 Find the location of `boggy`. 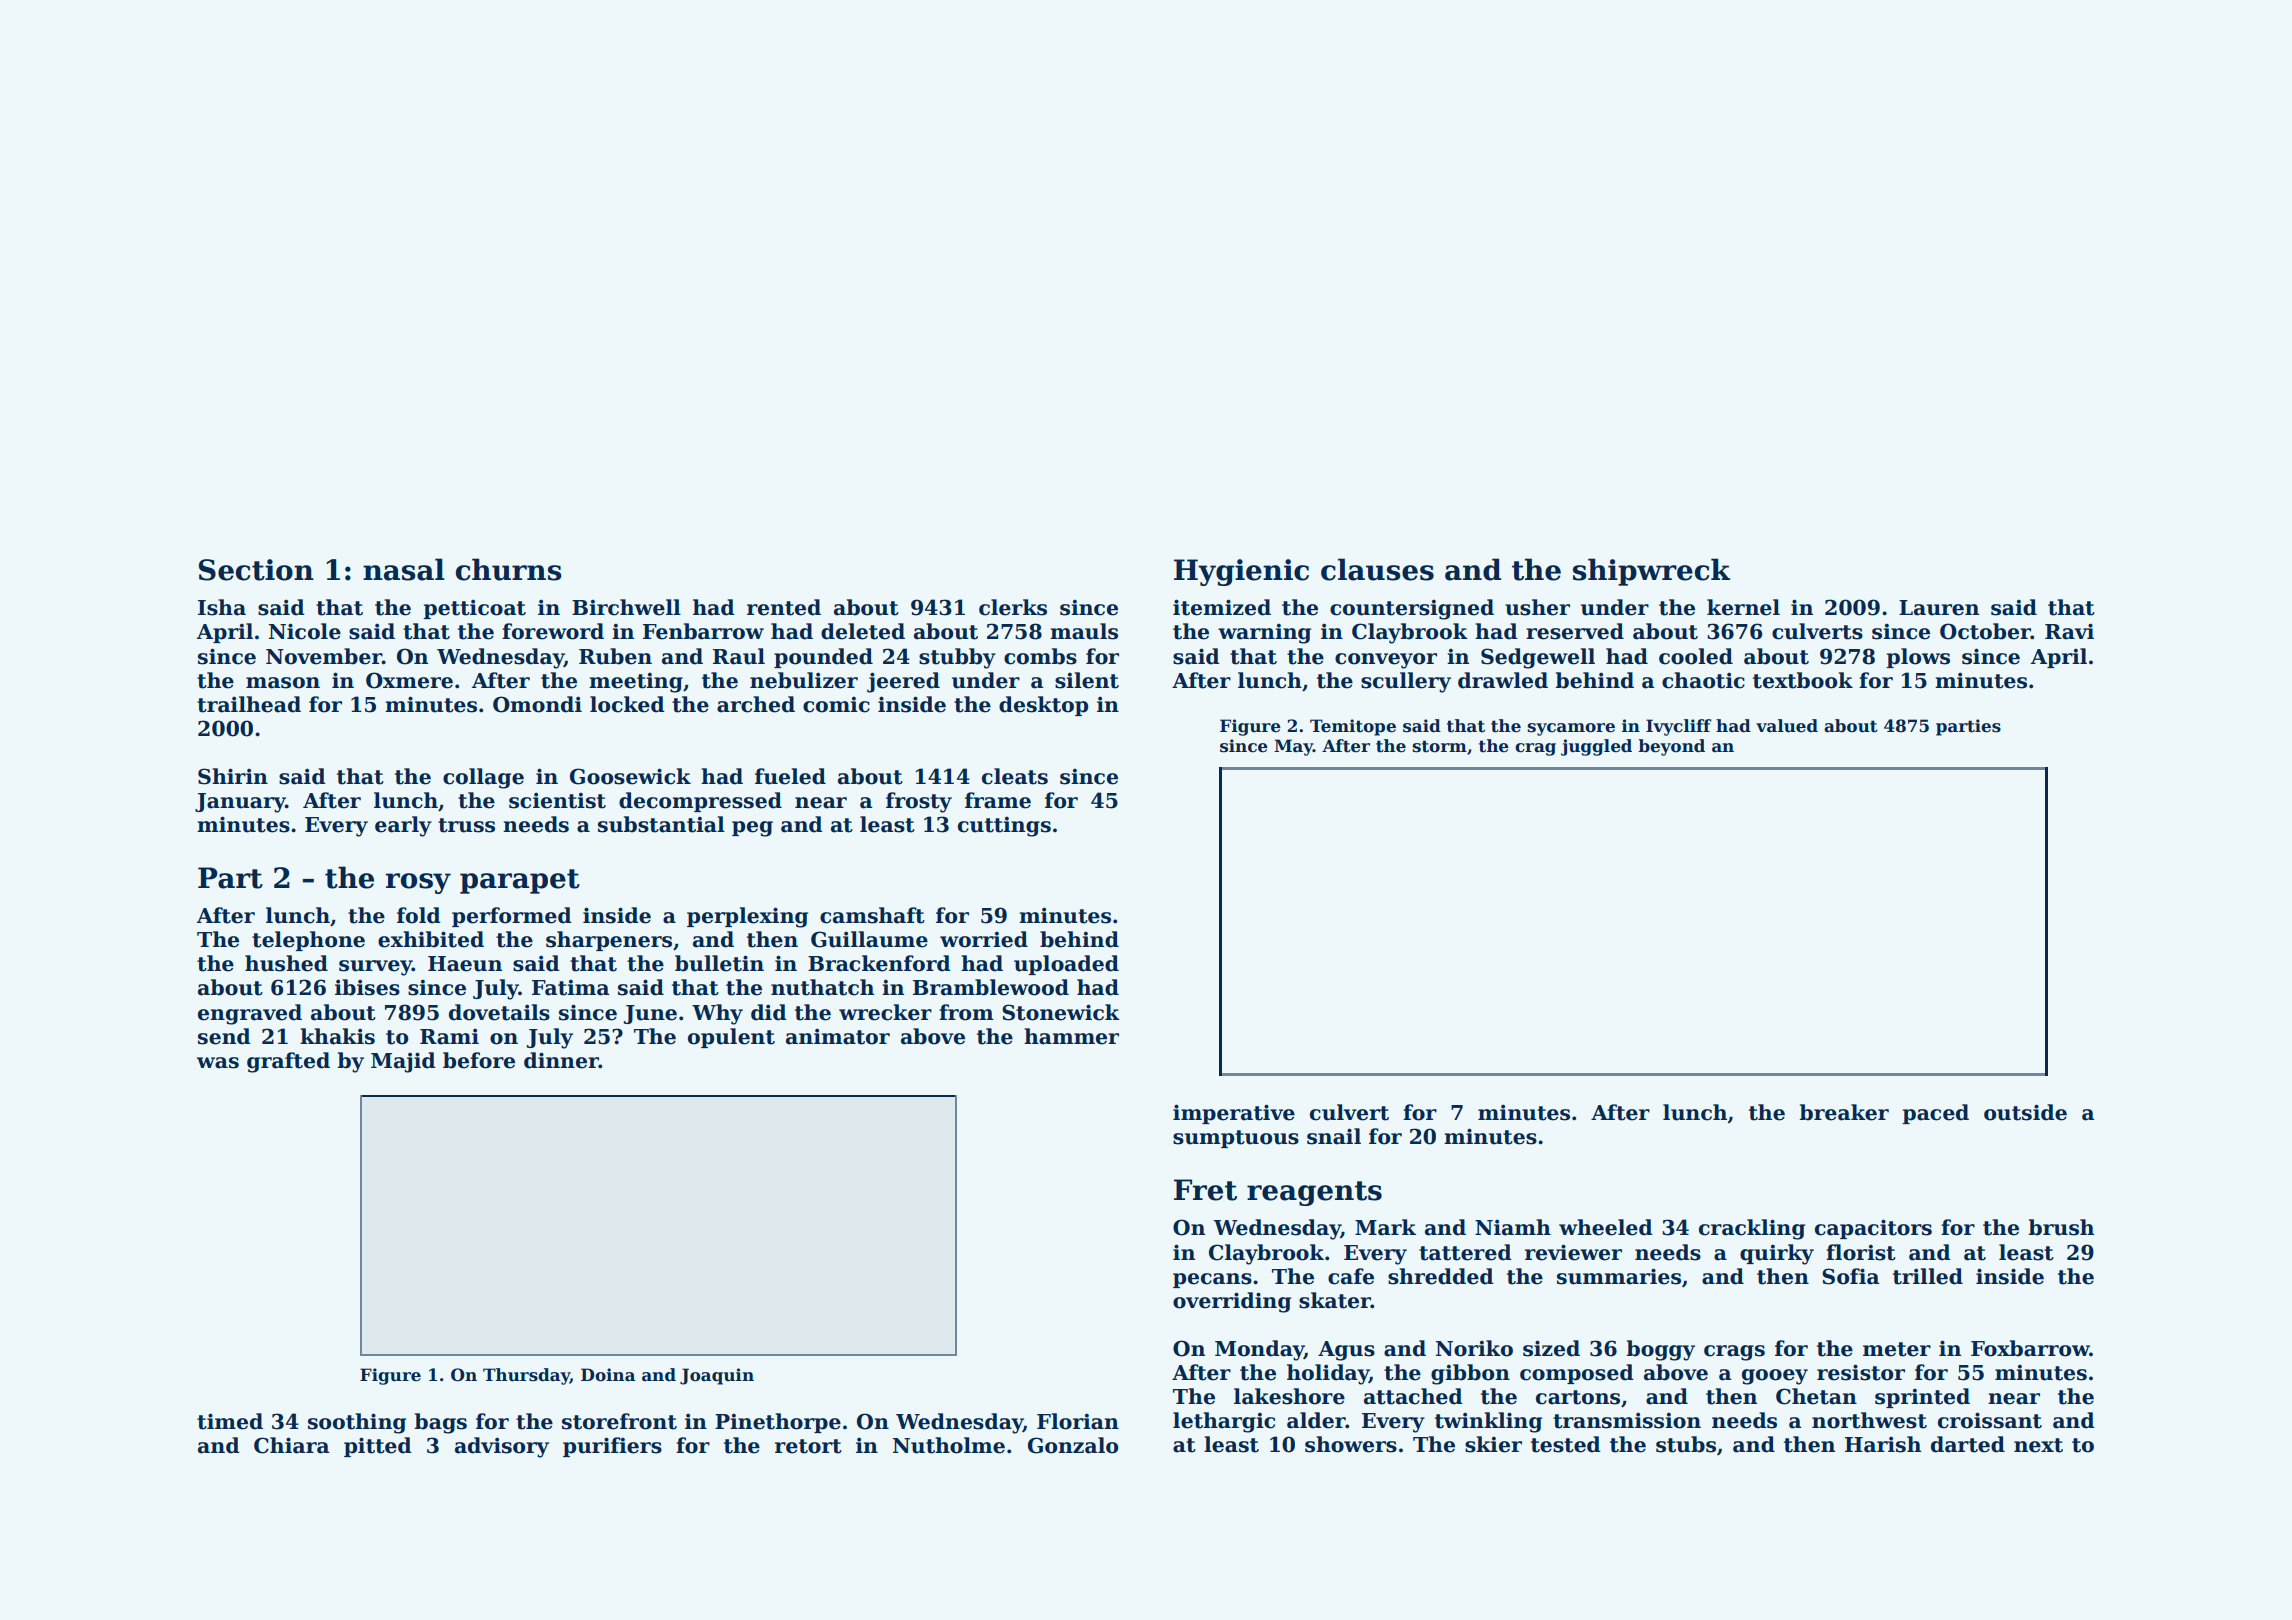

boggy is located at coordinates (1661, 1350).
